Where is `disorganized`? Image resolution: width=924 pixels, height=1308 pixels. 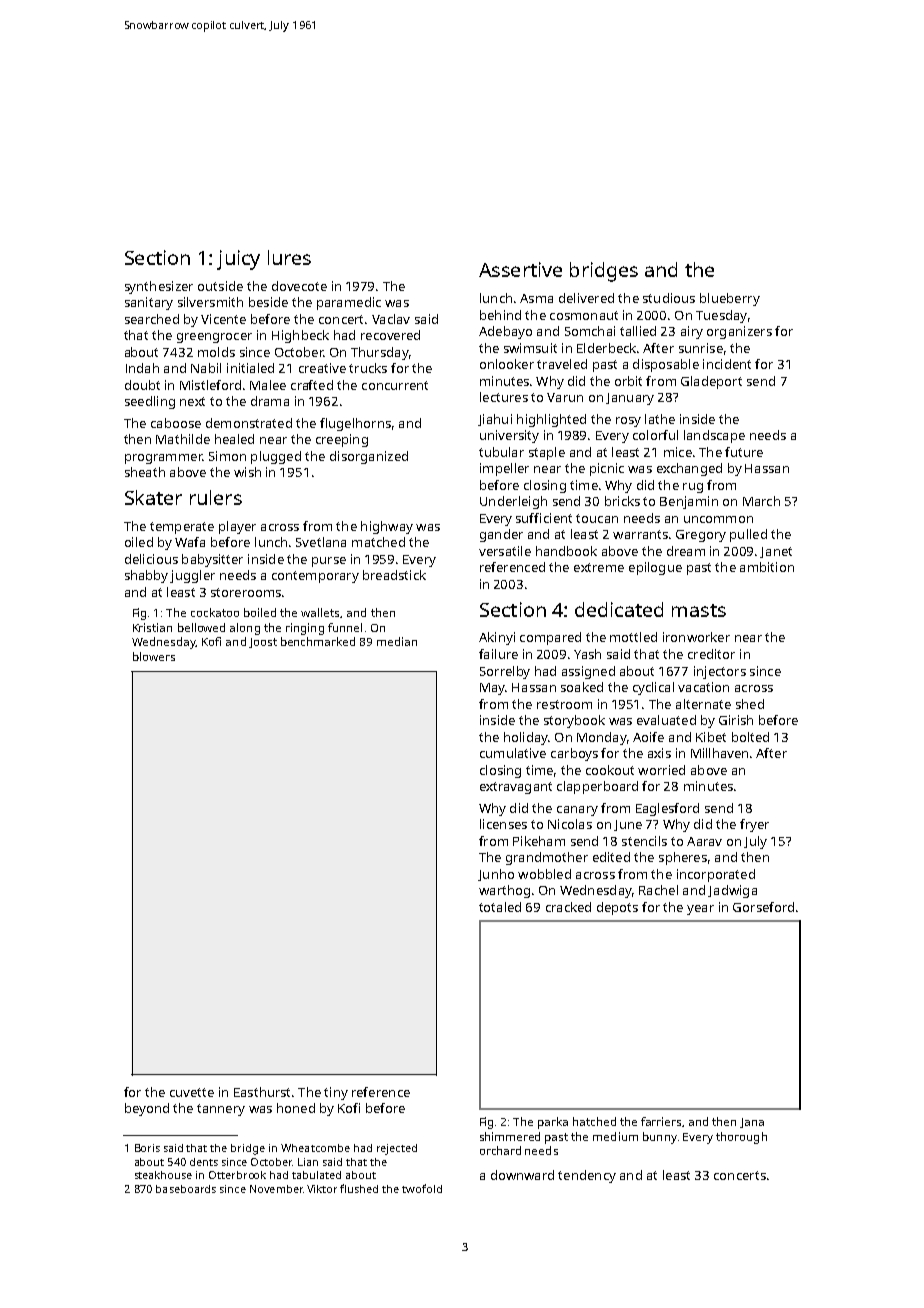
disorganized is located at coordinates (369, 457).
